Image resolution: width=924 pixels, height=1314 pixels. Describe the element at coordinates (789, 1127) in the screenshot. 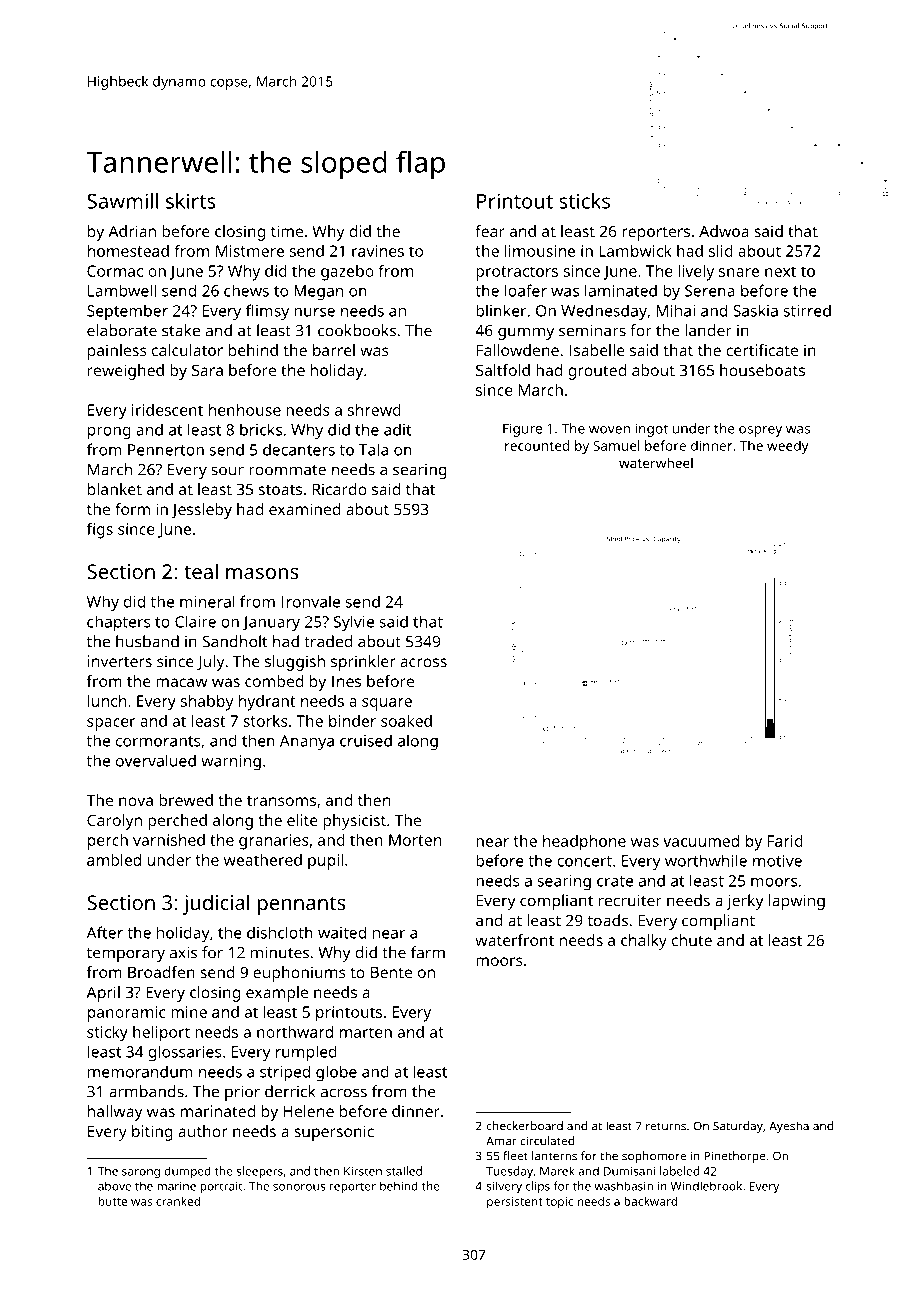

I see `Ayesha` at that location.
